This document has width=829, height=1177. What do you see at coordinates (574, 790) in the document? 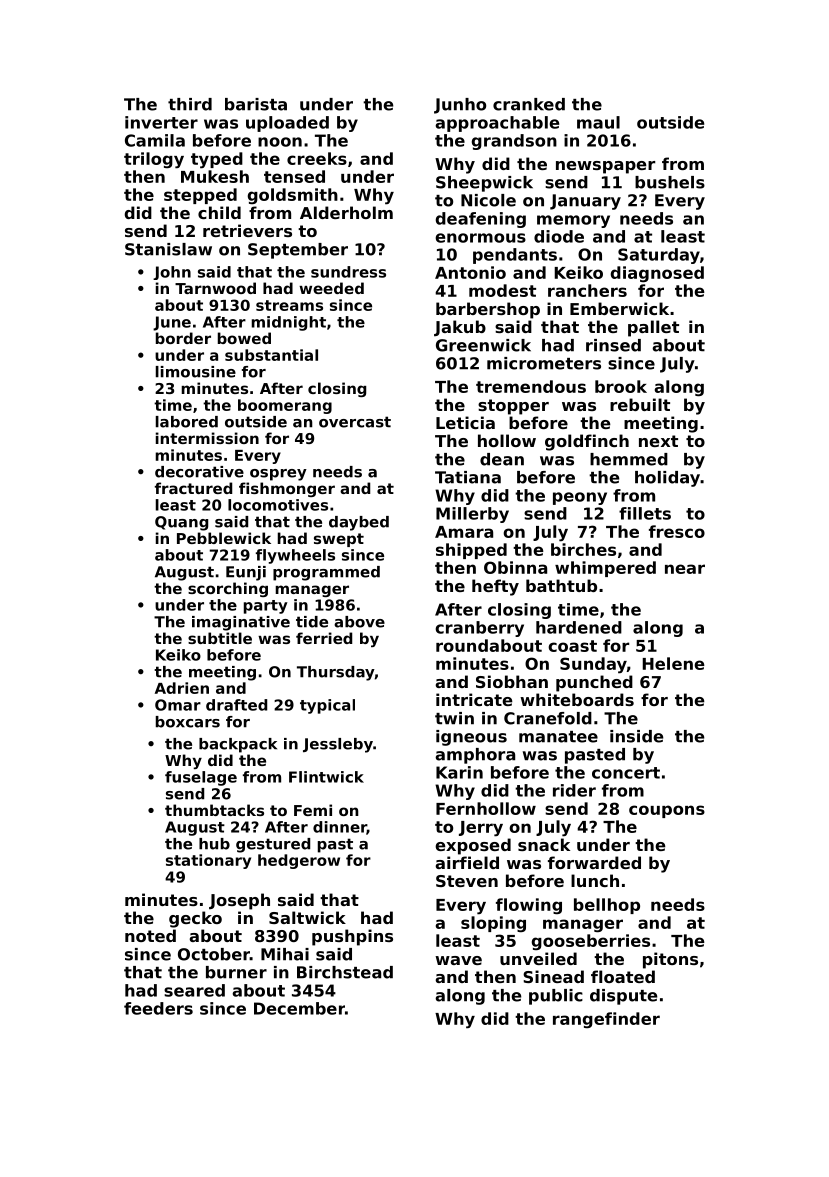
I see `rider` at bounding box center [574, 790].
